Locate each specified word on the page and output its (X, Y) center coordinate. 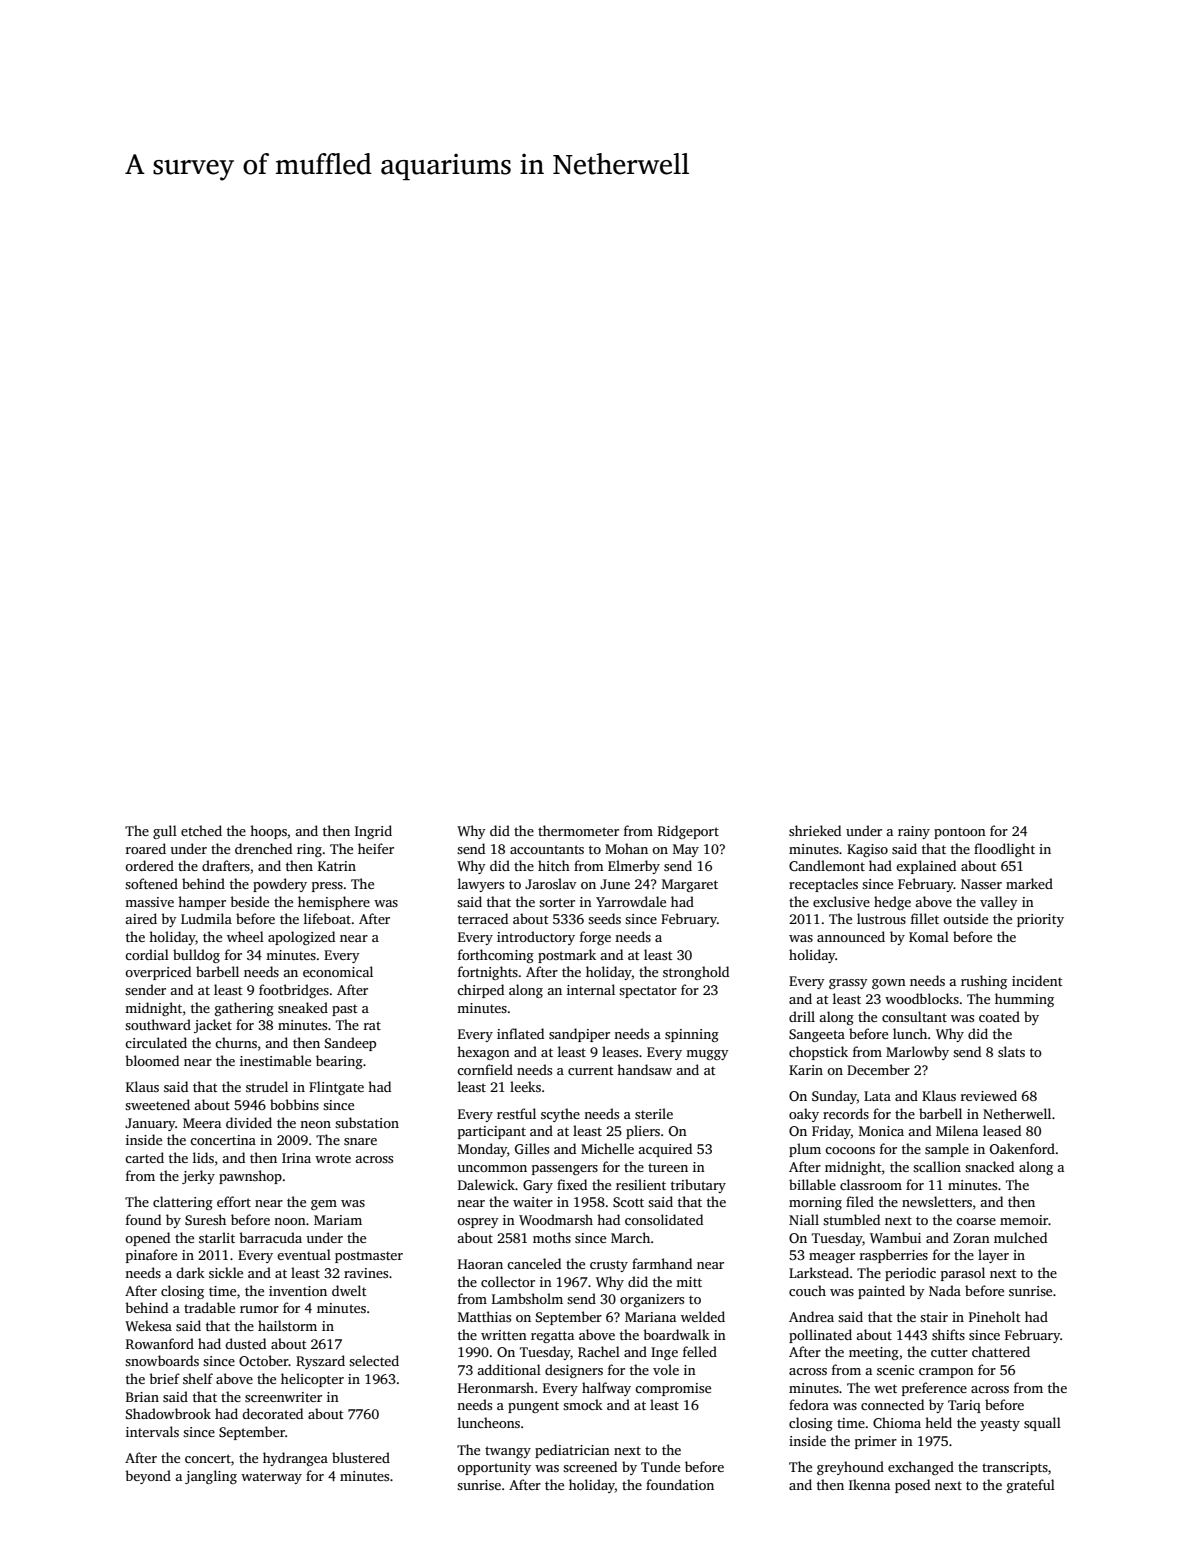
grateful (1031, 1486)
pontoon (960, 833)
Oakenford (1022, 1148)
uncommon (492, 1168)
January (150, 1124)
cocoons (850, 1150)
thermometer (578, 830)
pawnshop (250, 1177)
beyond (148, 1477)
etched (201, 830)
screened (590, 1466)
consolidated (664, 1219)
